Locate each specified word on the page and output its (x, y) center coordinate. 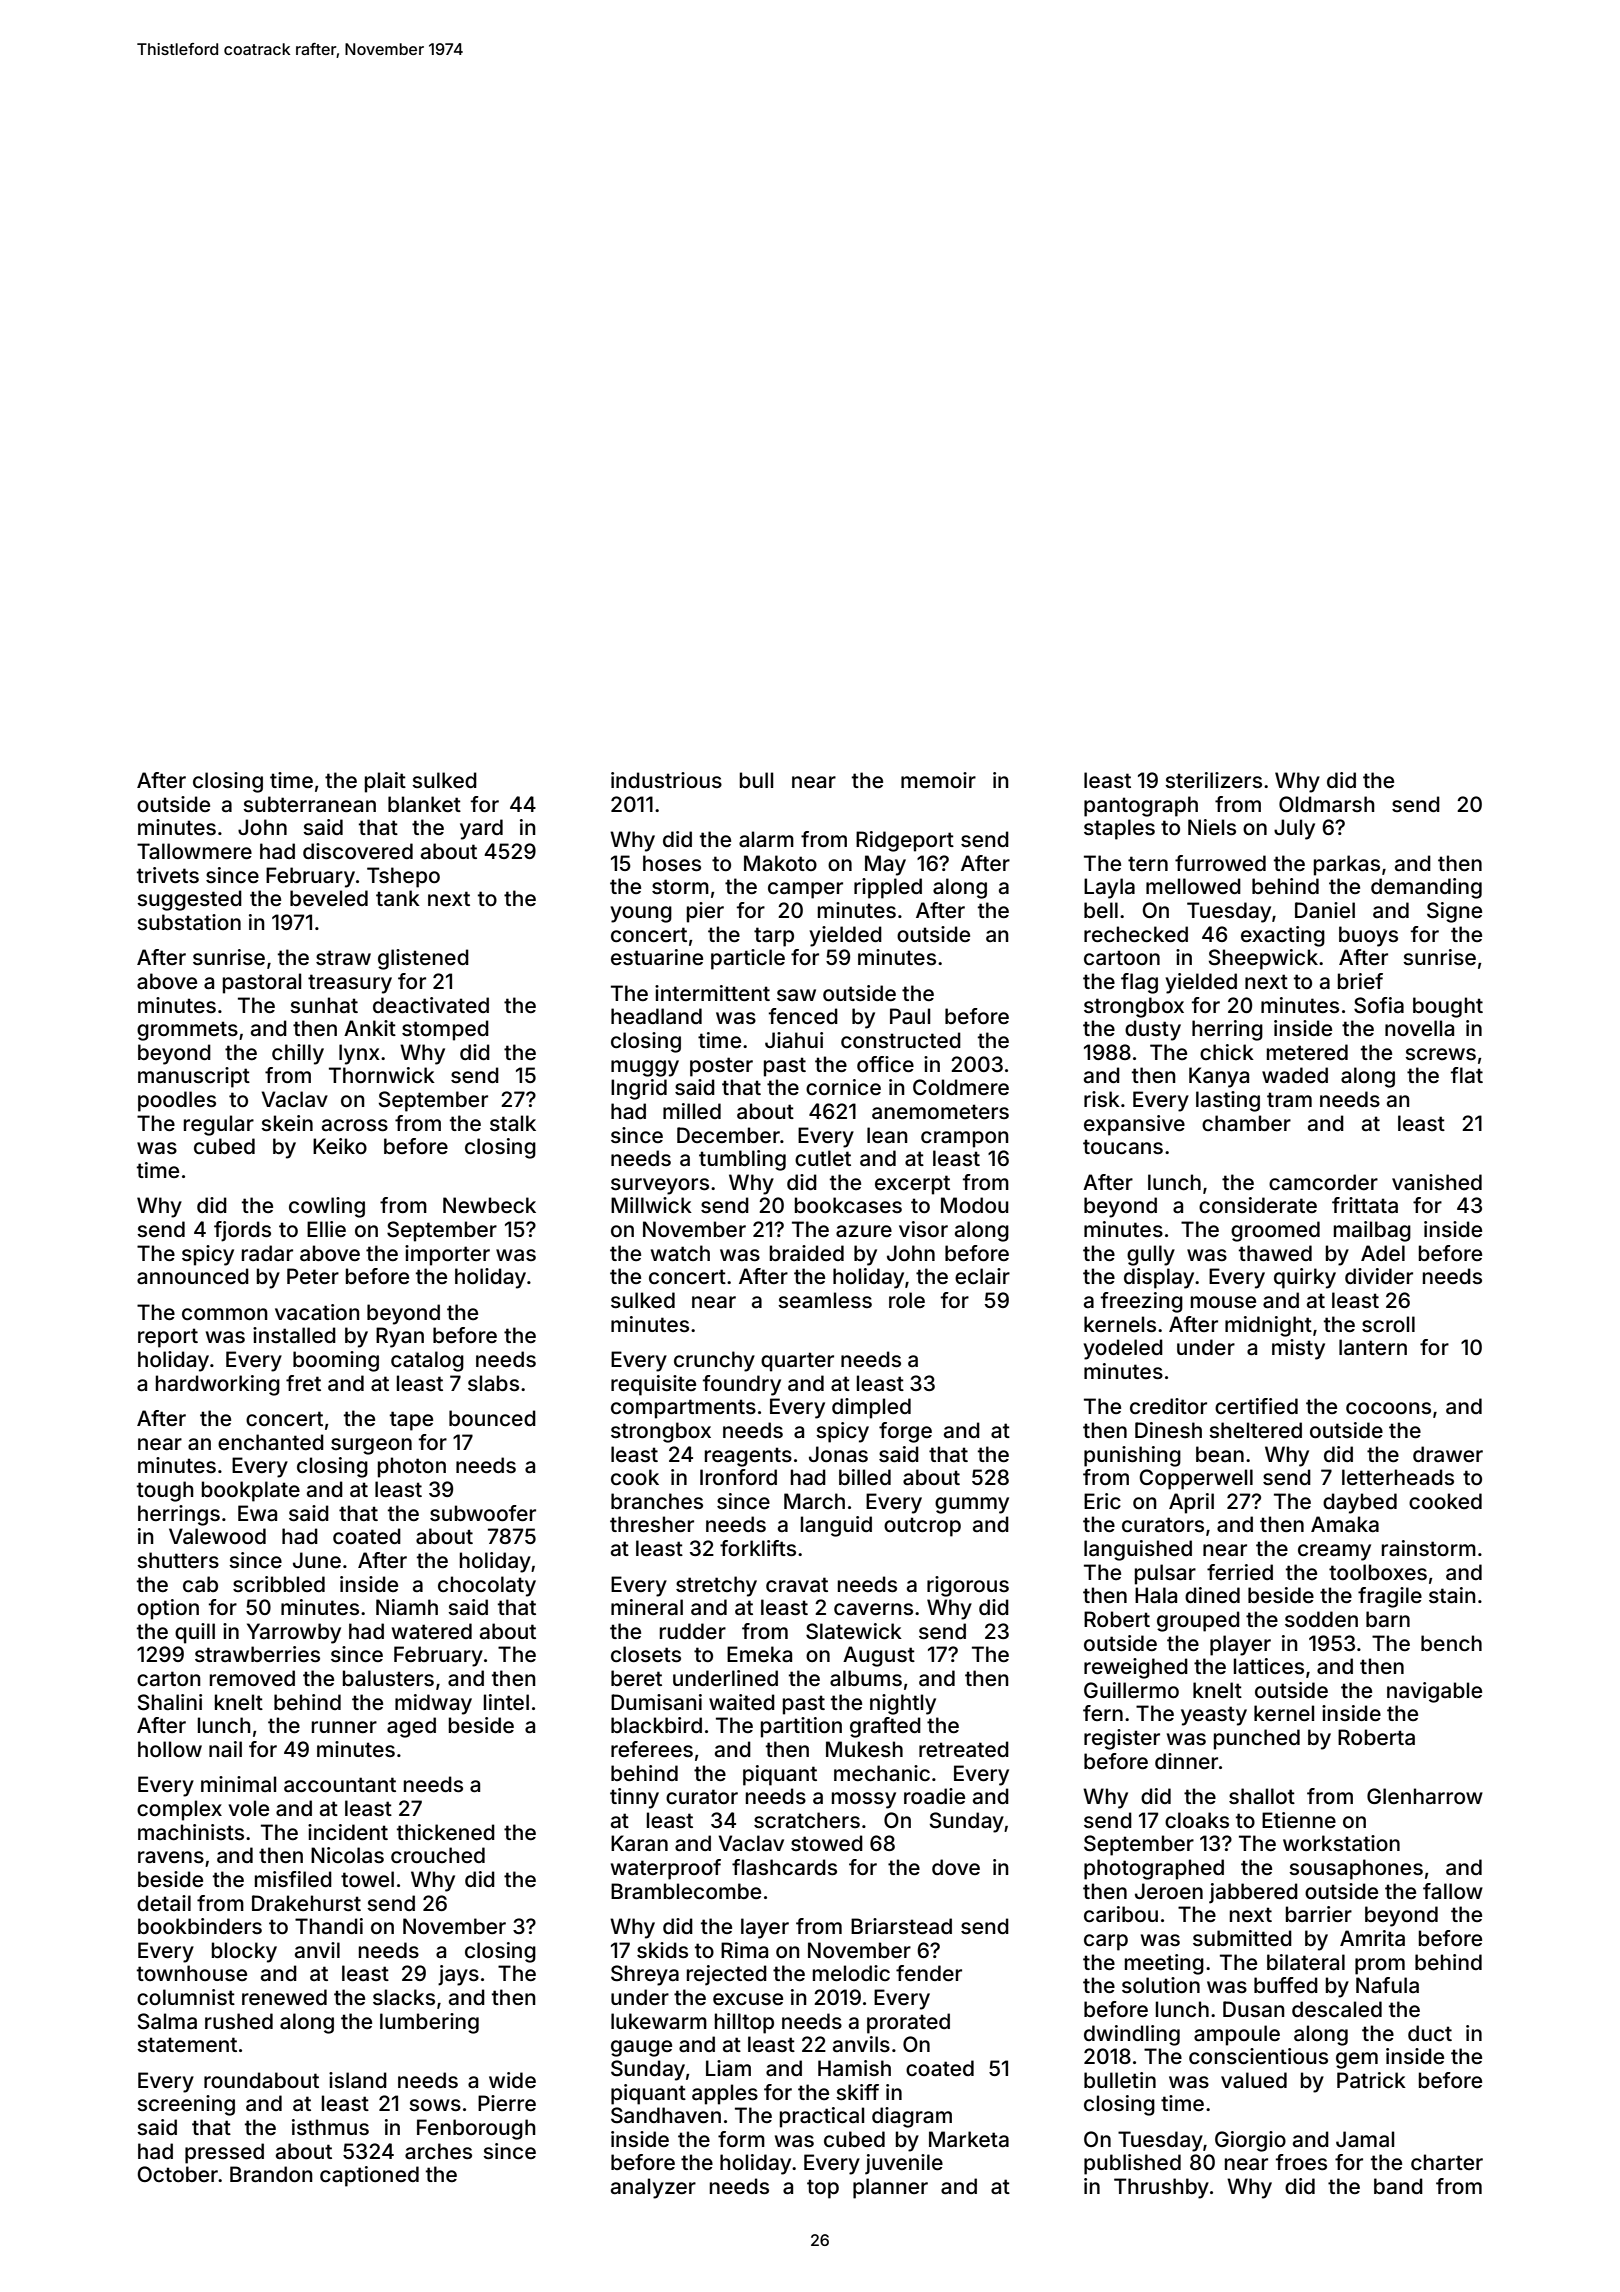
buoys (1368, 936)
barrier (1319, 1914)
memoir (938, 780)
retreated (964, 1749)
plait (385, 782)
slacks (404, 1997)
